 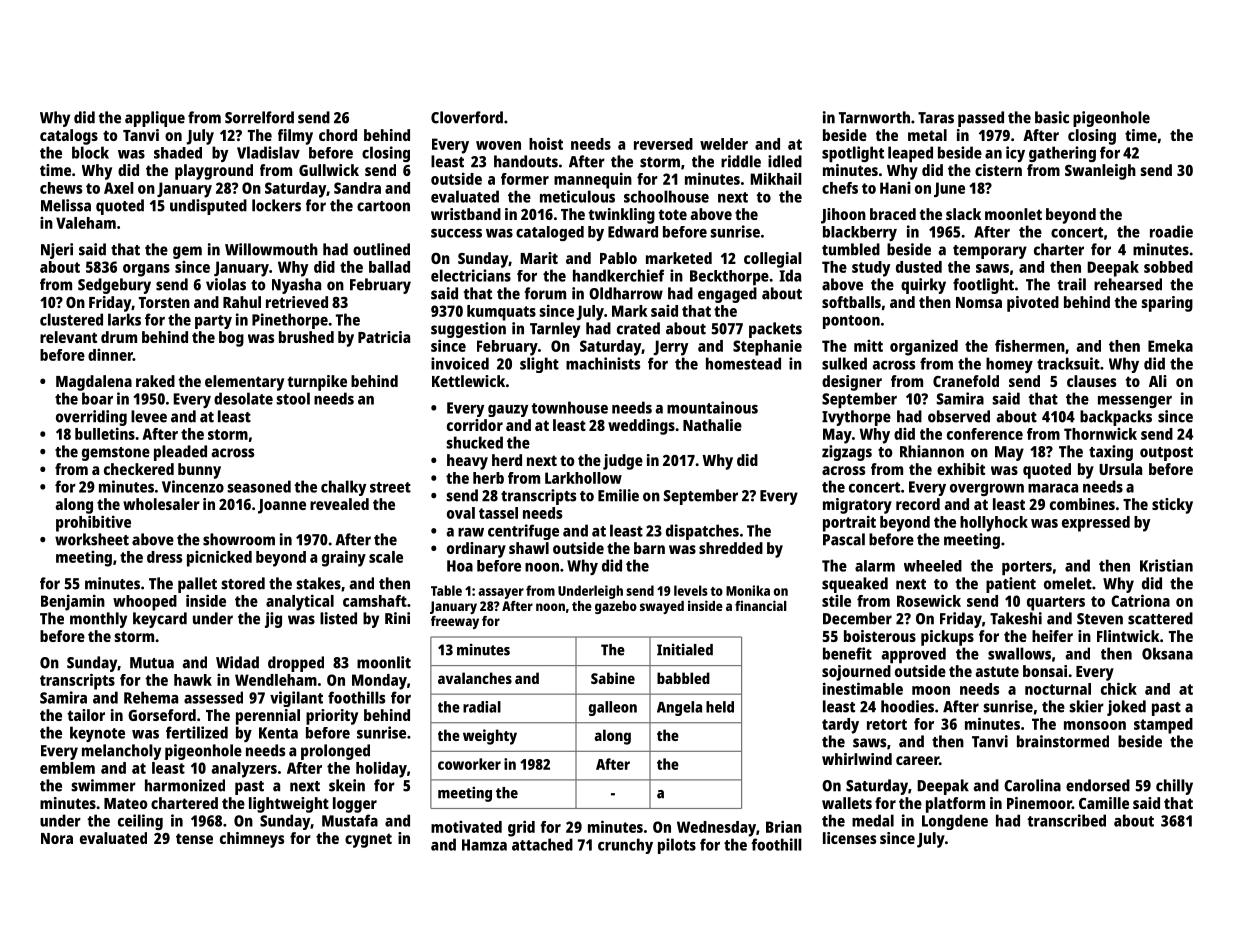 What do you see at coordinates (273, 620) in the screenshot?
I see `jig` at bounding box center [273, 620].
